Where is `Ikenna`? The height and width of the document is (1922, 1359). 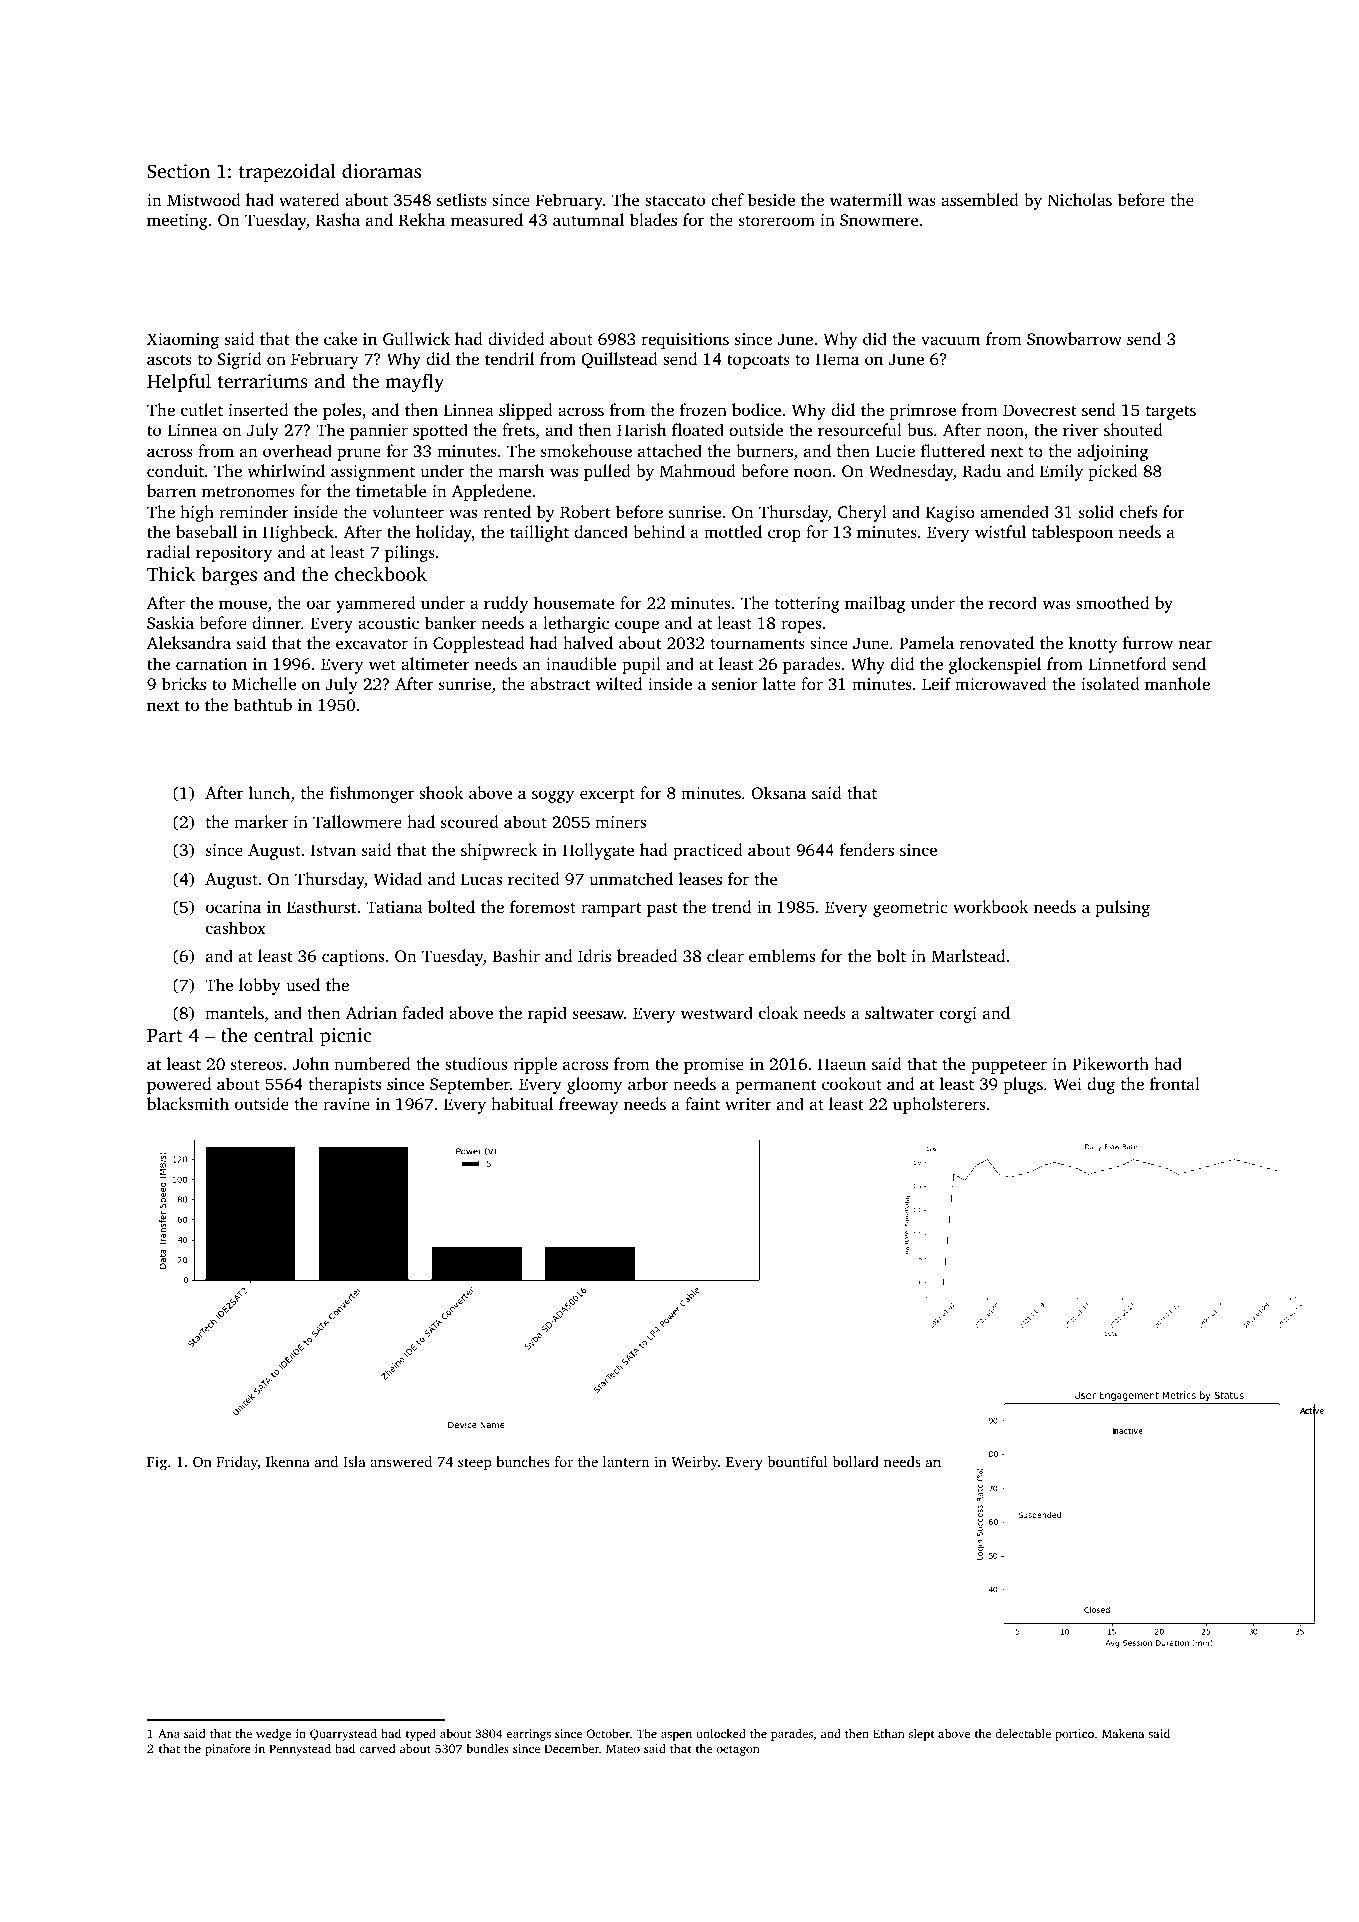 Ikenna is located at coordinates (288, 1461).
